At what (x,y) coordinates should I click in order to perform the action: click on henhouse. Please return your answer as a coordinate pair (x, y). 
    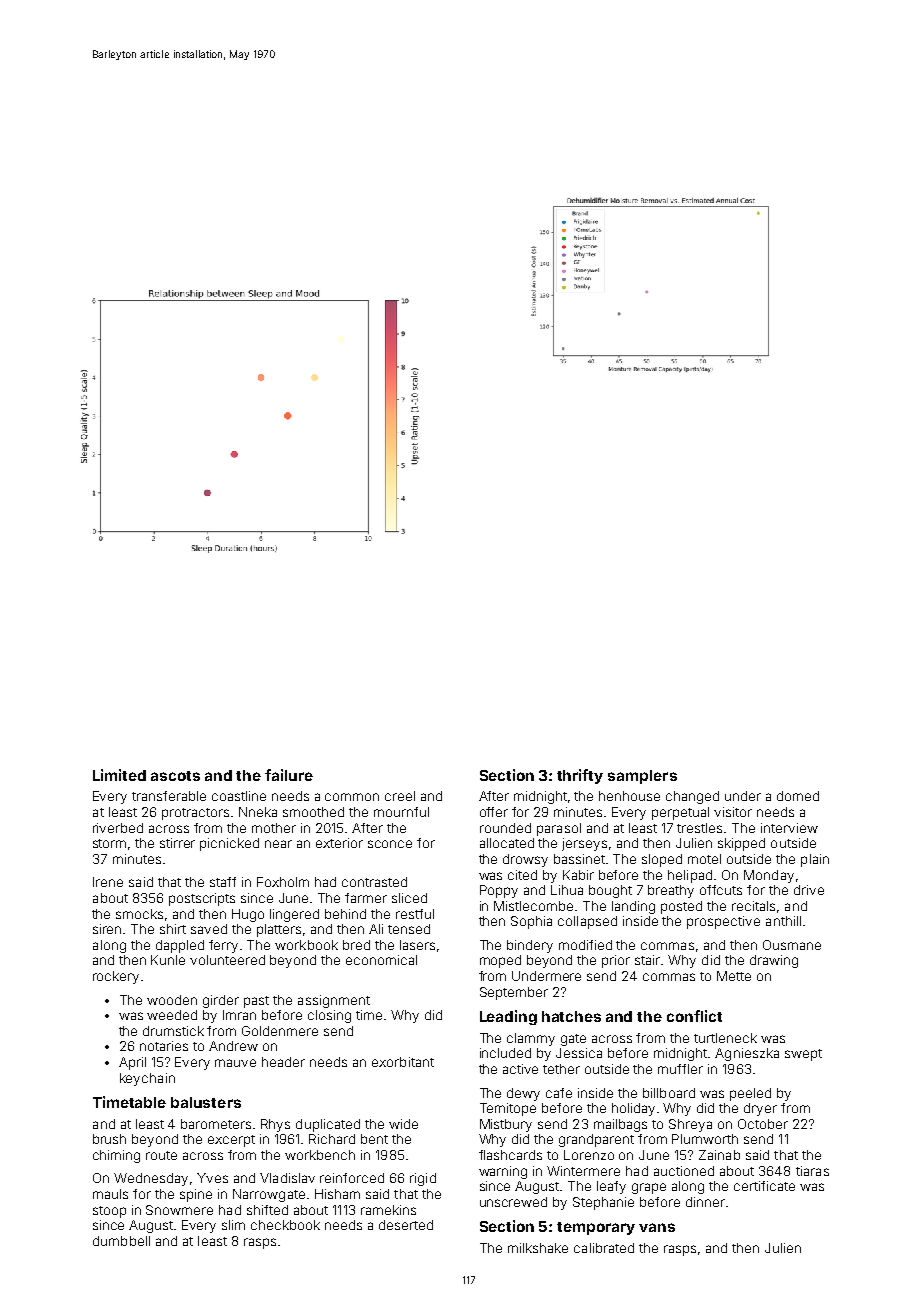
    Looking at the image, I should click on (629, 796).
